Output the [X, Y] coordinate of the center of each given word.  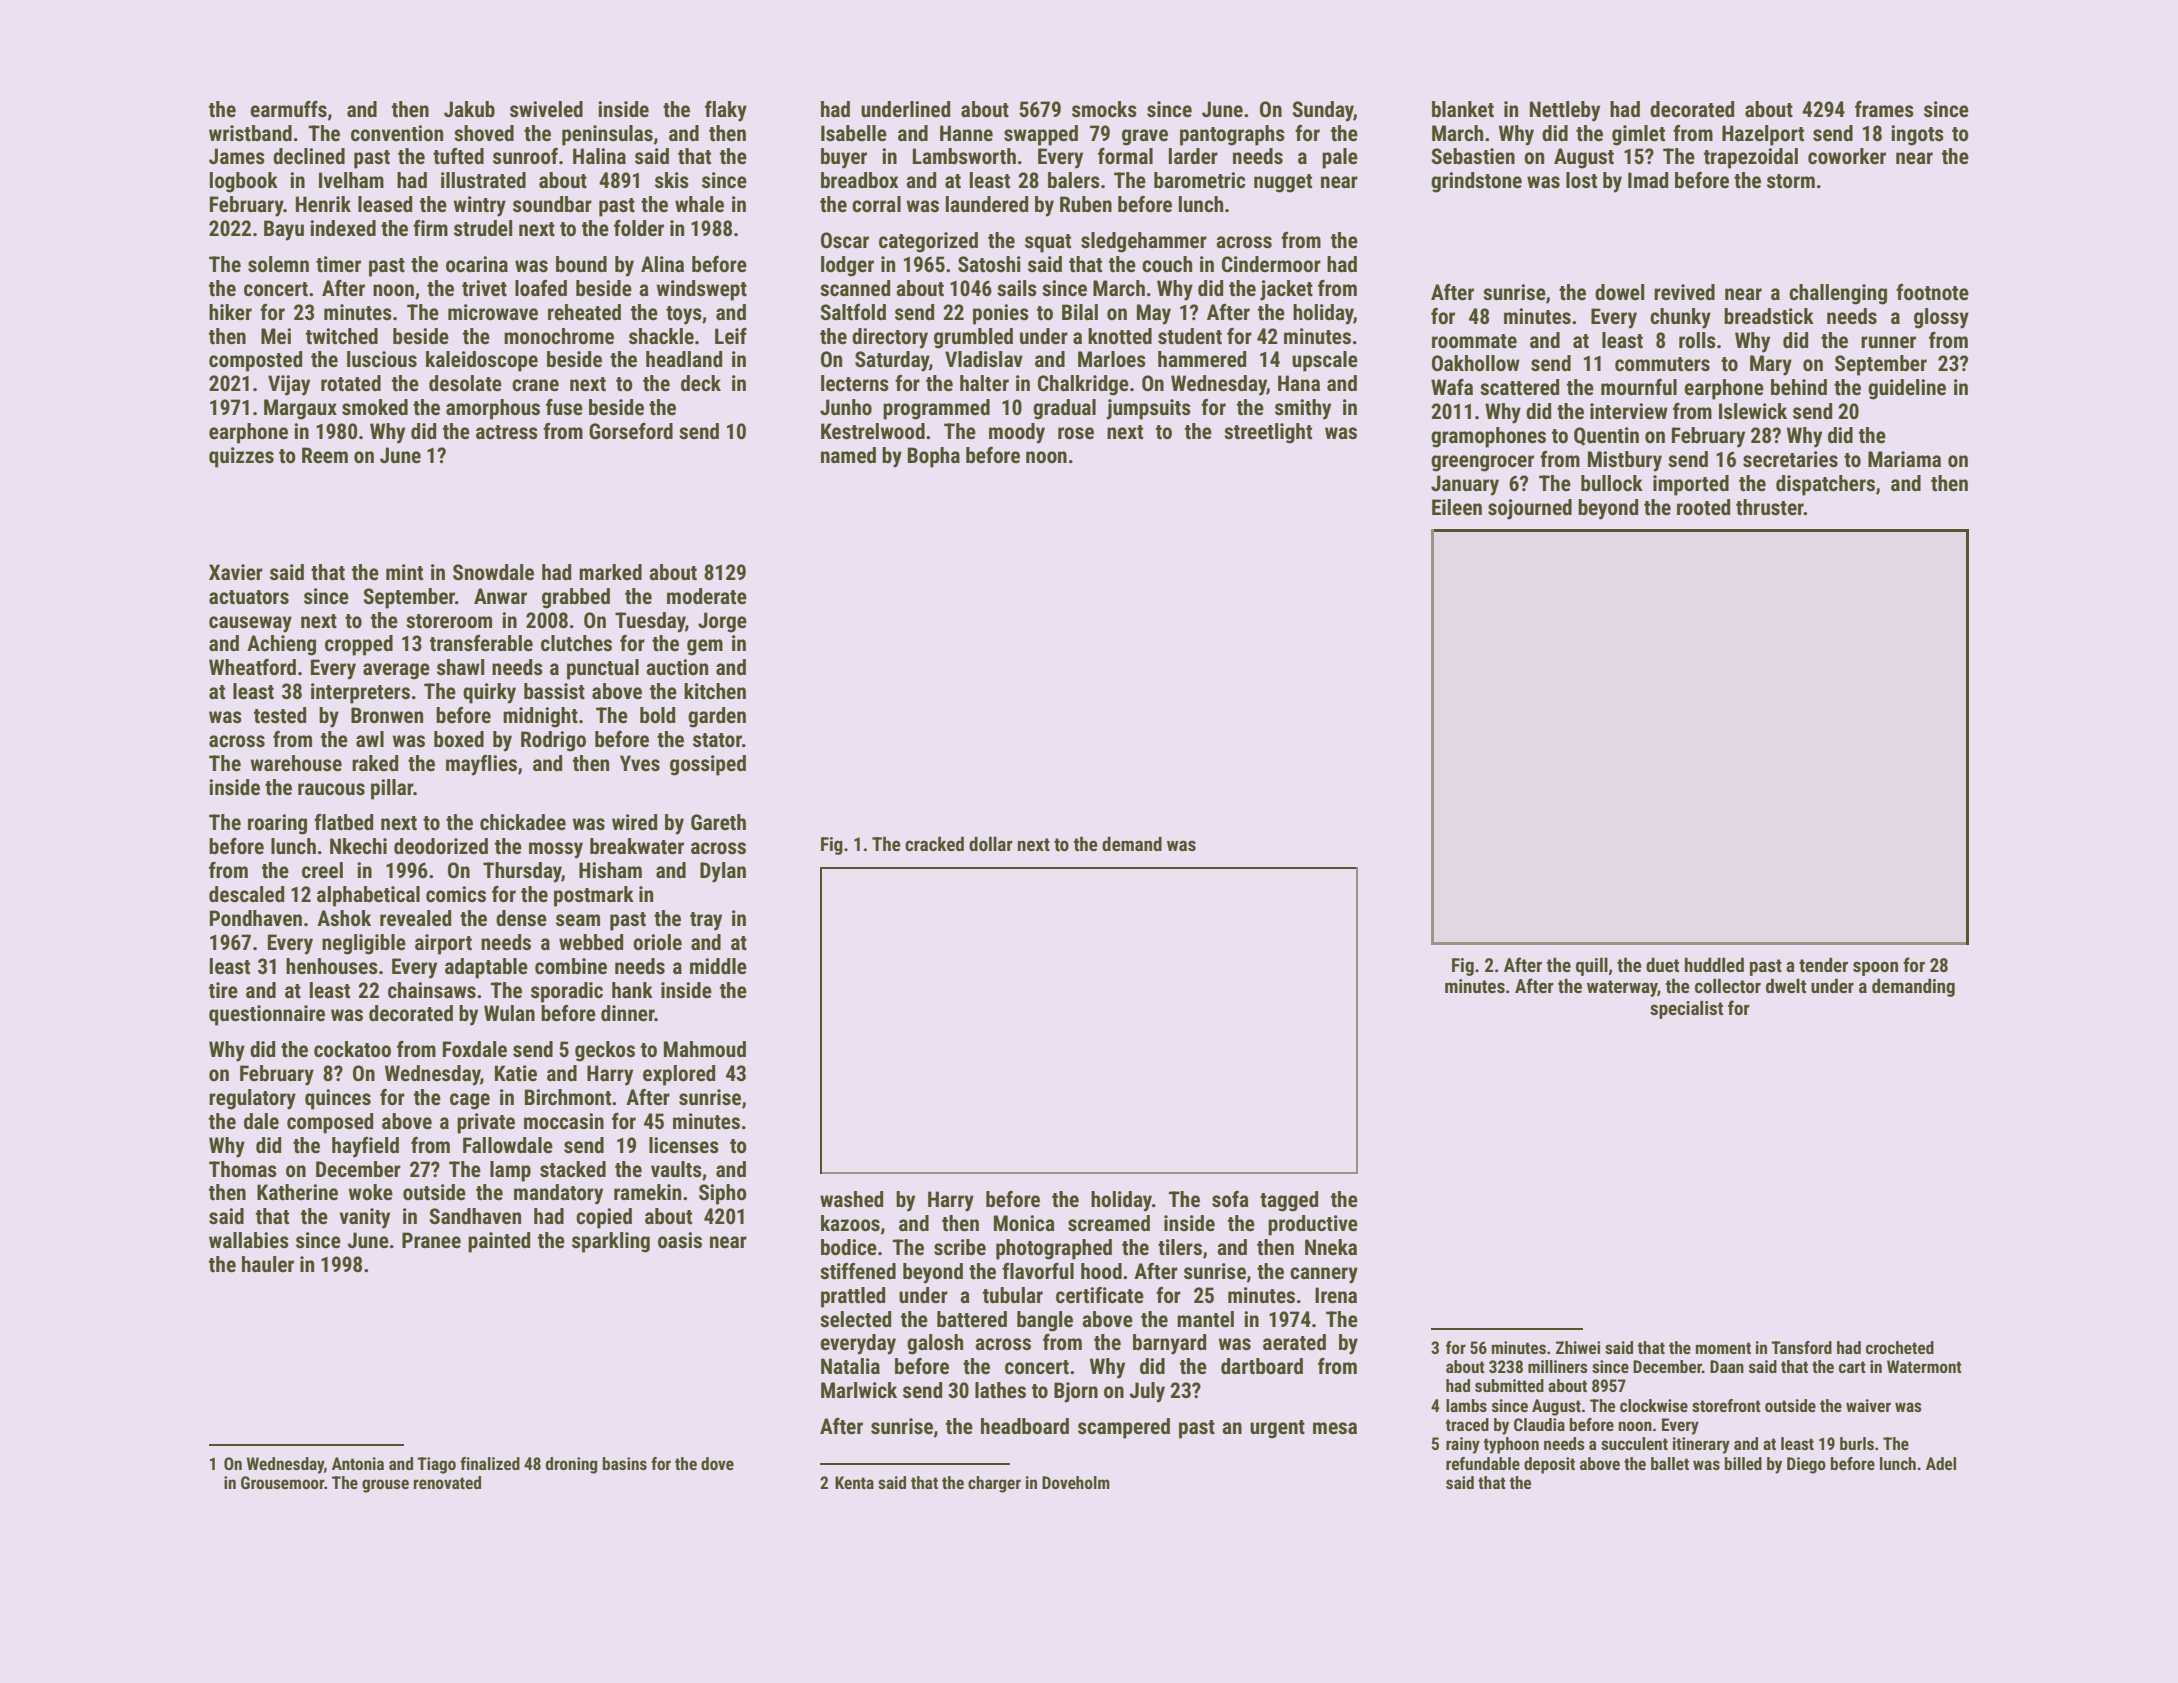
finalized [490, 1463]
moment [1723, 1348]
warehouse [296, 763]
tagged [1289, 1201]
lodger [847, 266]
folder [639, 228]
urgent [1277, 1429]
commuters [1662, 364]
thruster [1770, 507]
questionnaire [267, 1015]
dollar [991, 843]
